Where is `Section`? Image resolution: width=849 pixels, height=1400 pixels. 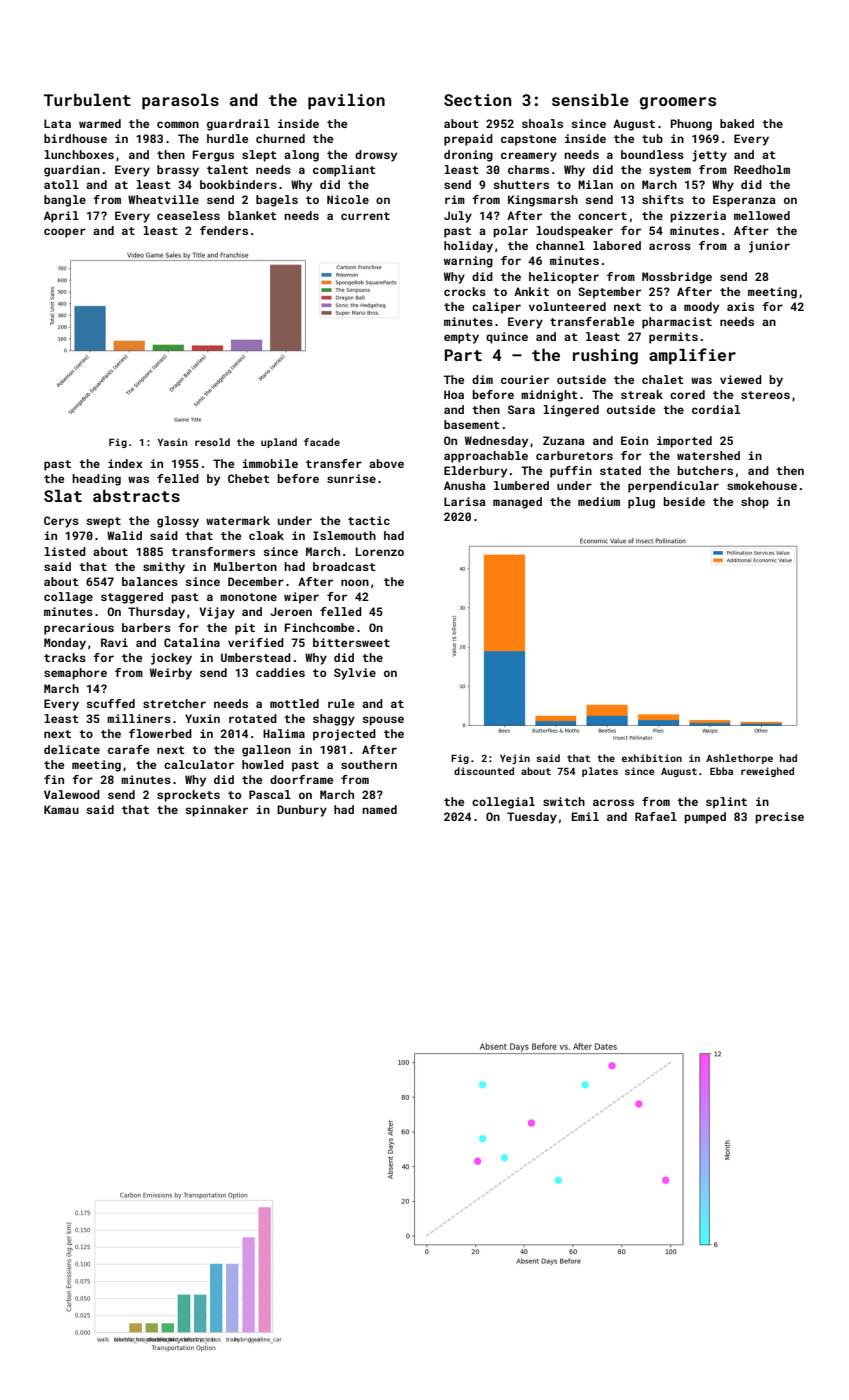
Section is located at coordinates (477, 100).
